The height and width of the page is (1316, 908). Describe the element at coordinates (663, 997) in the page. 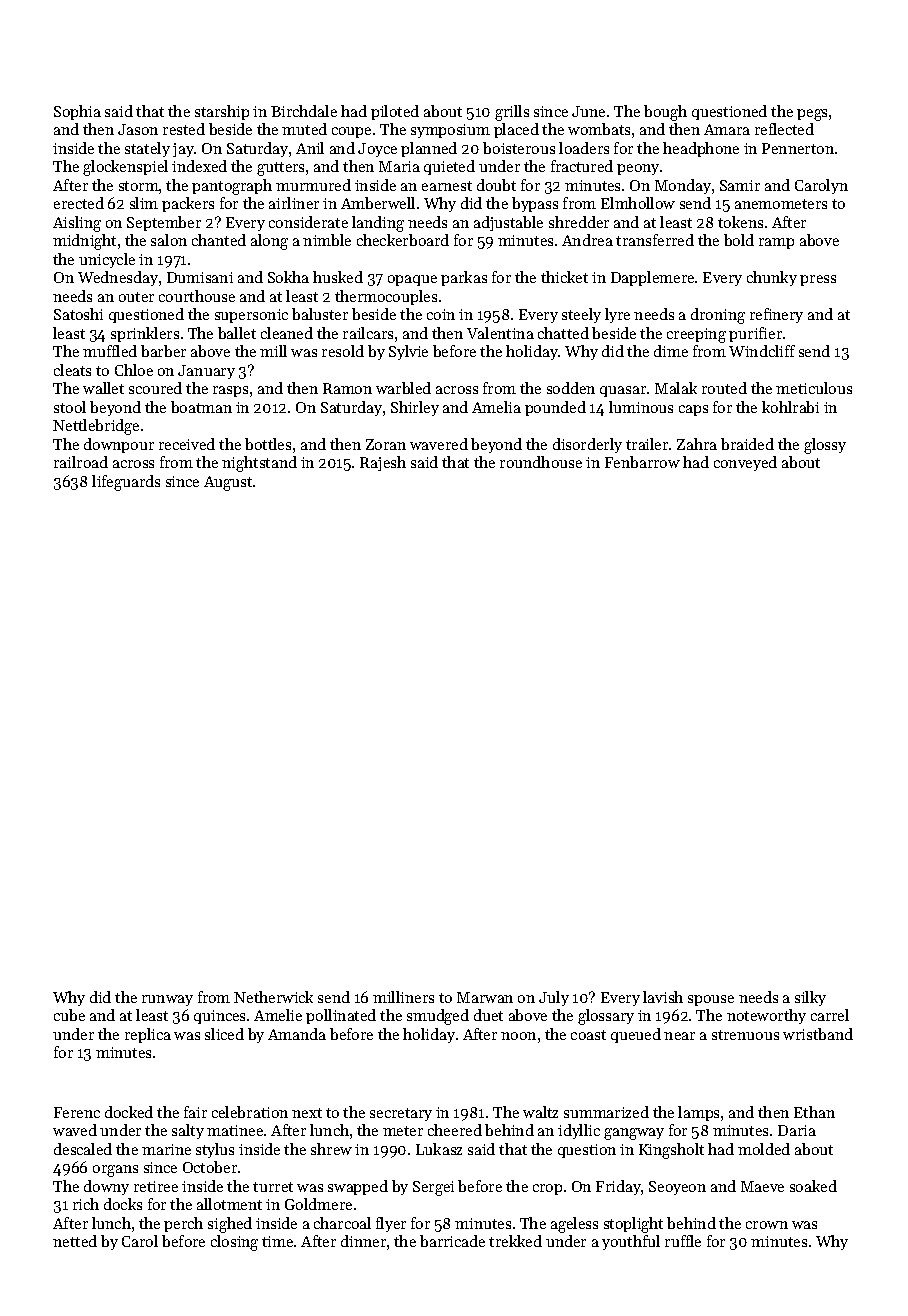

I see `lavish` at that location.
